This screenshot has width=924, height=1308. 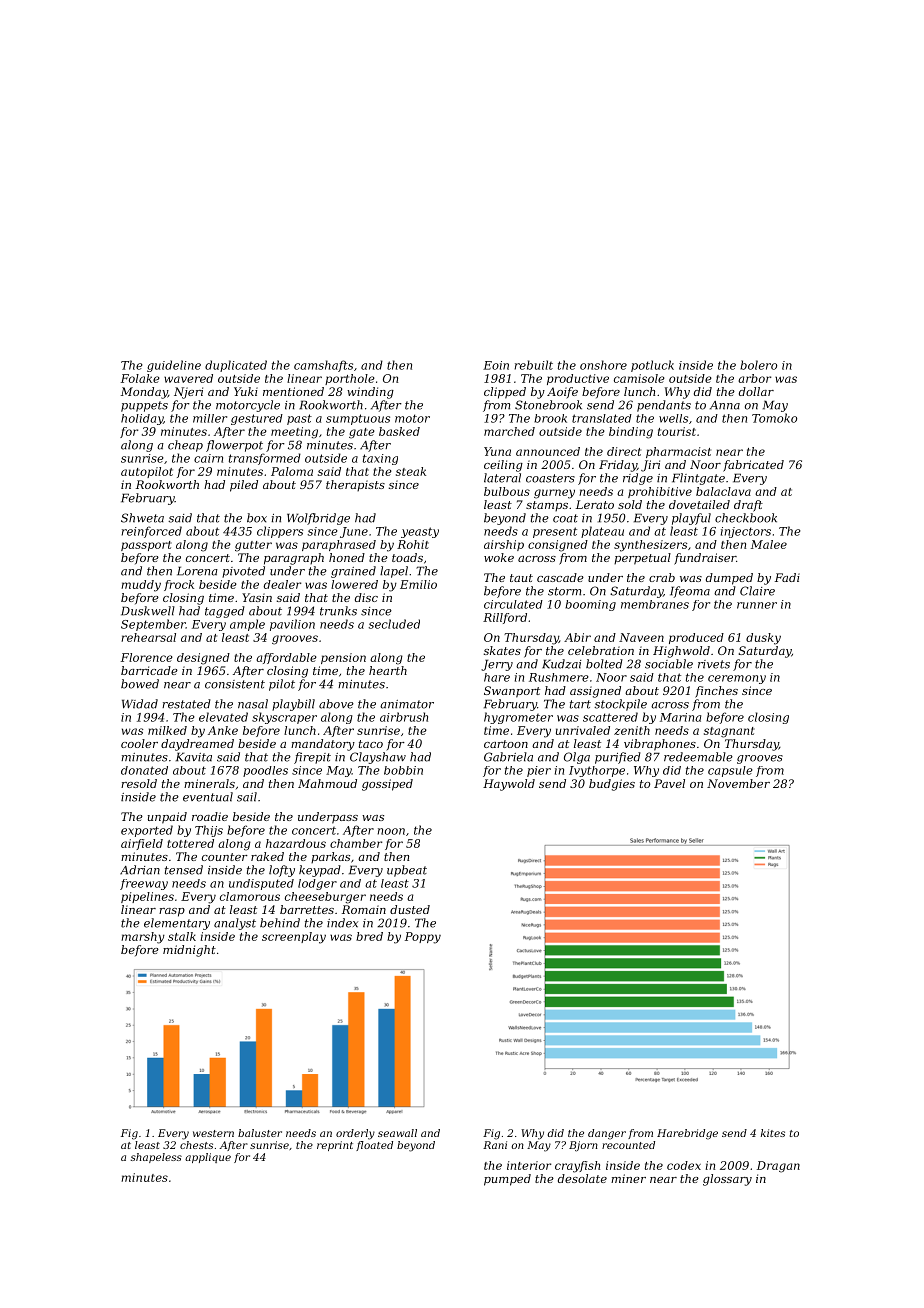 What do you see at coordinates (607, 1134) in the screenshot?
I see `danger` at bounding box center [607, 1134].
